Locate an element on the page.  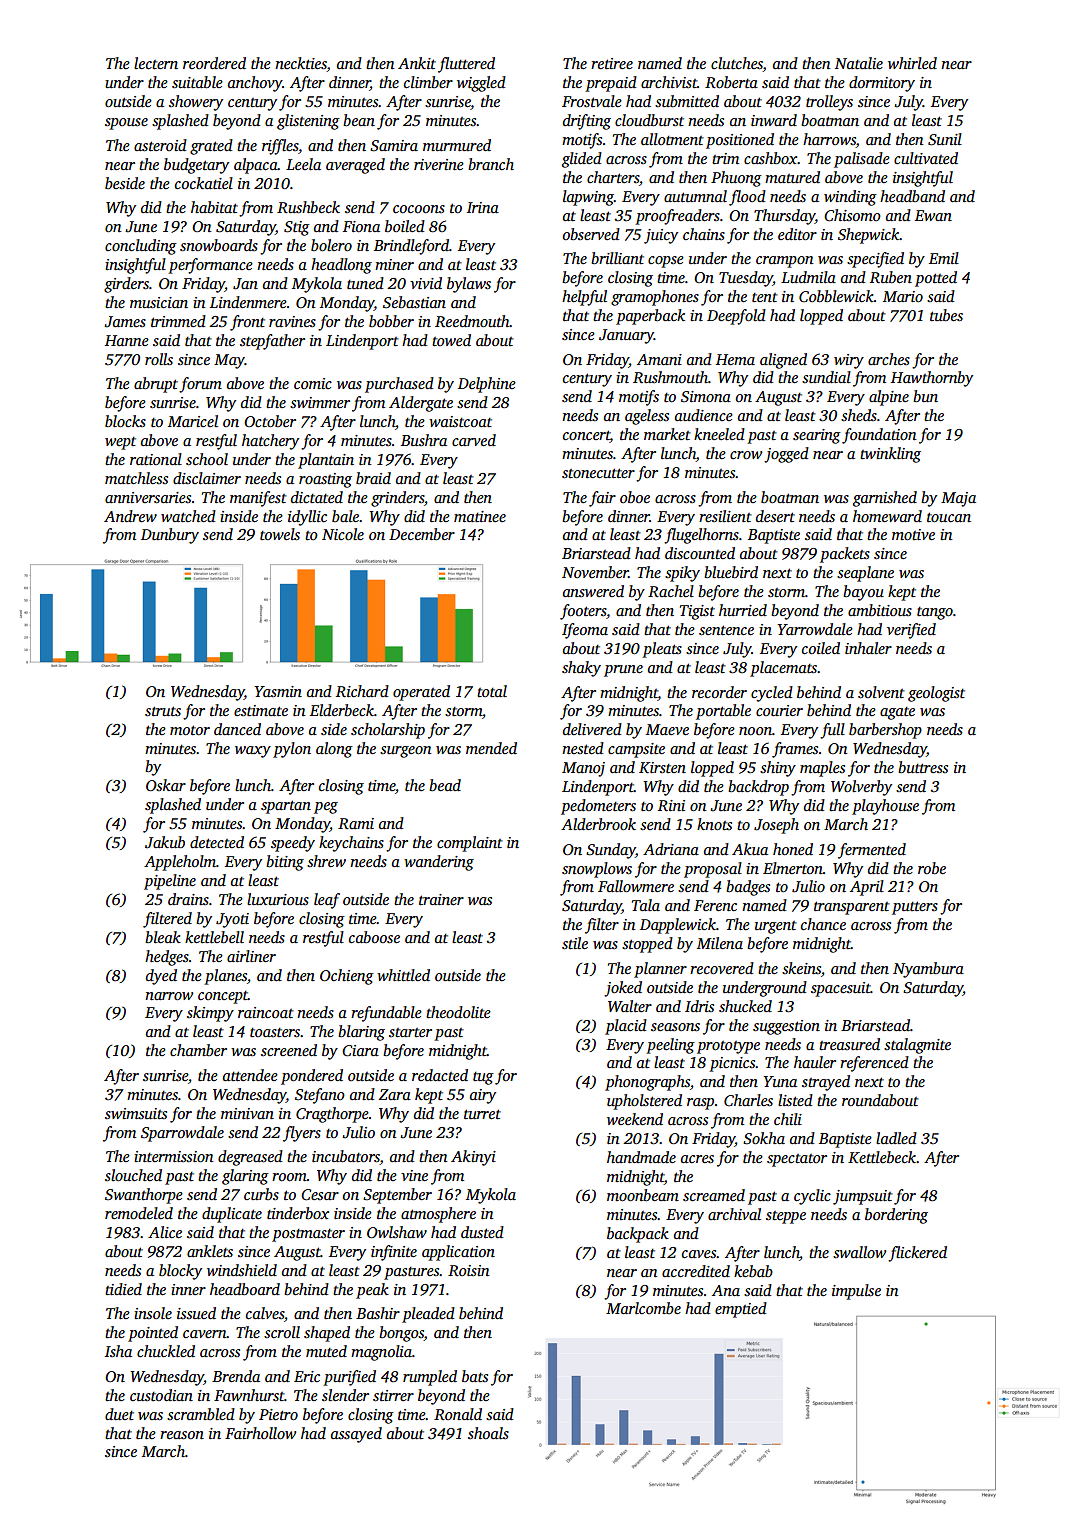
Kirsten is located at coordinates (662, 767).
